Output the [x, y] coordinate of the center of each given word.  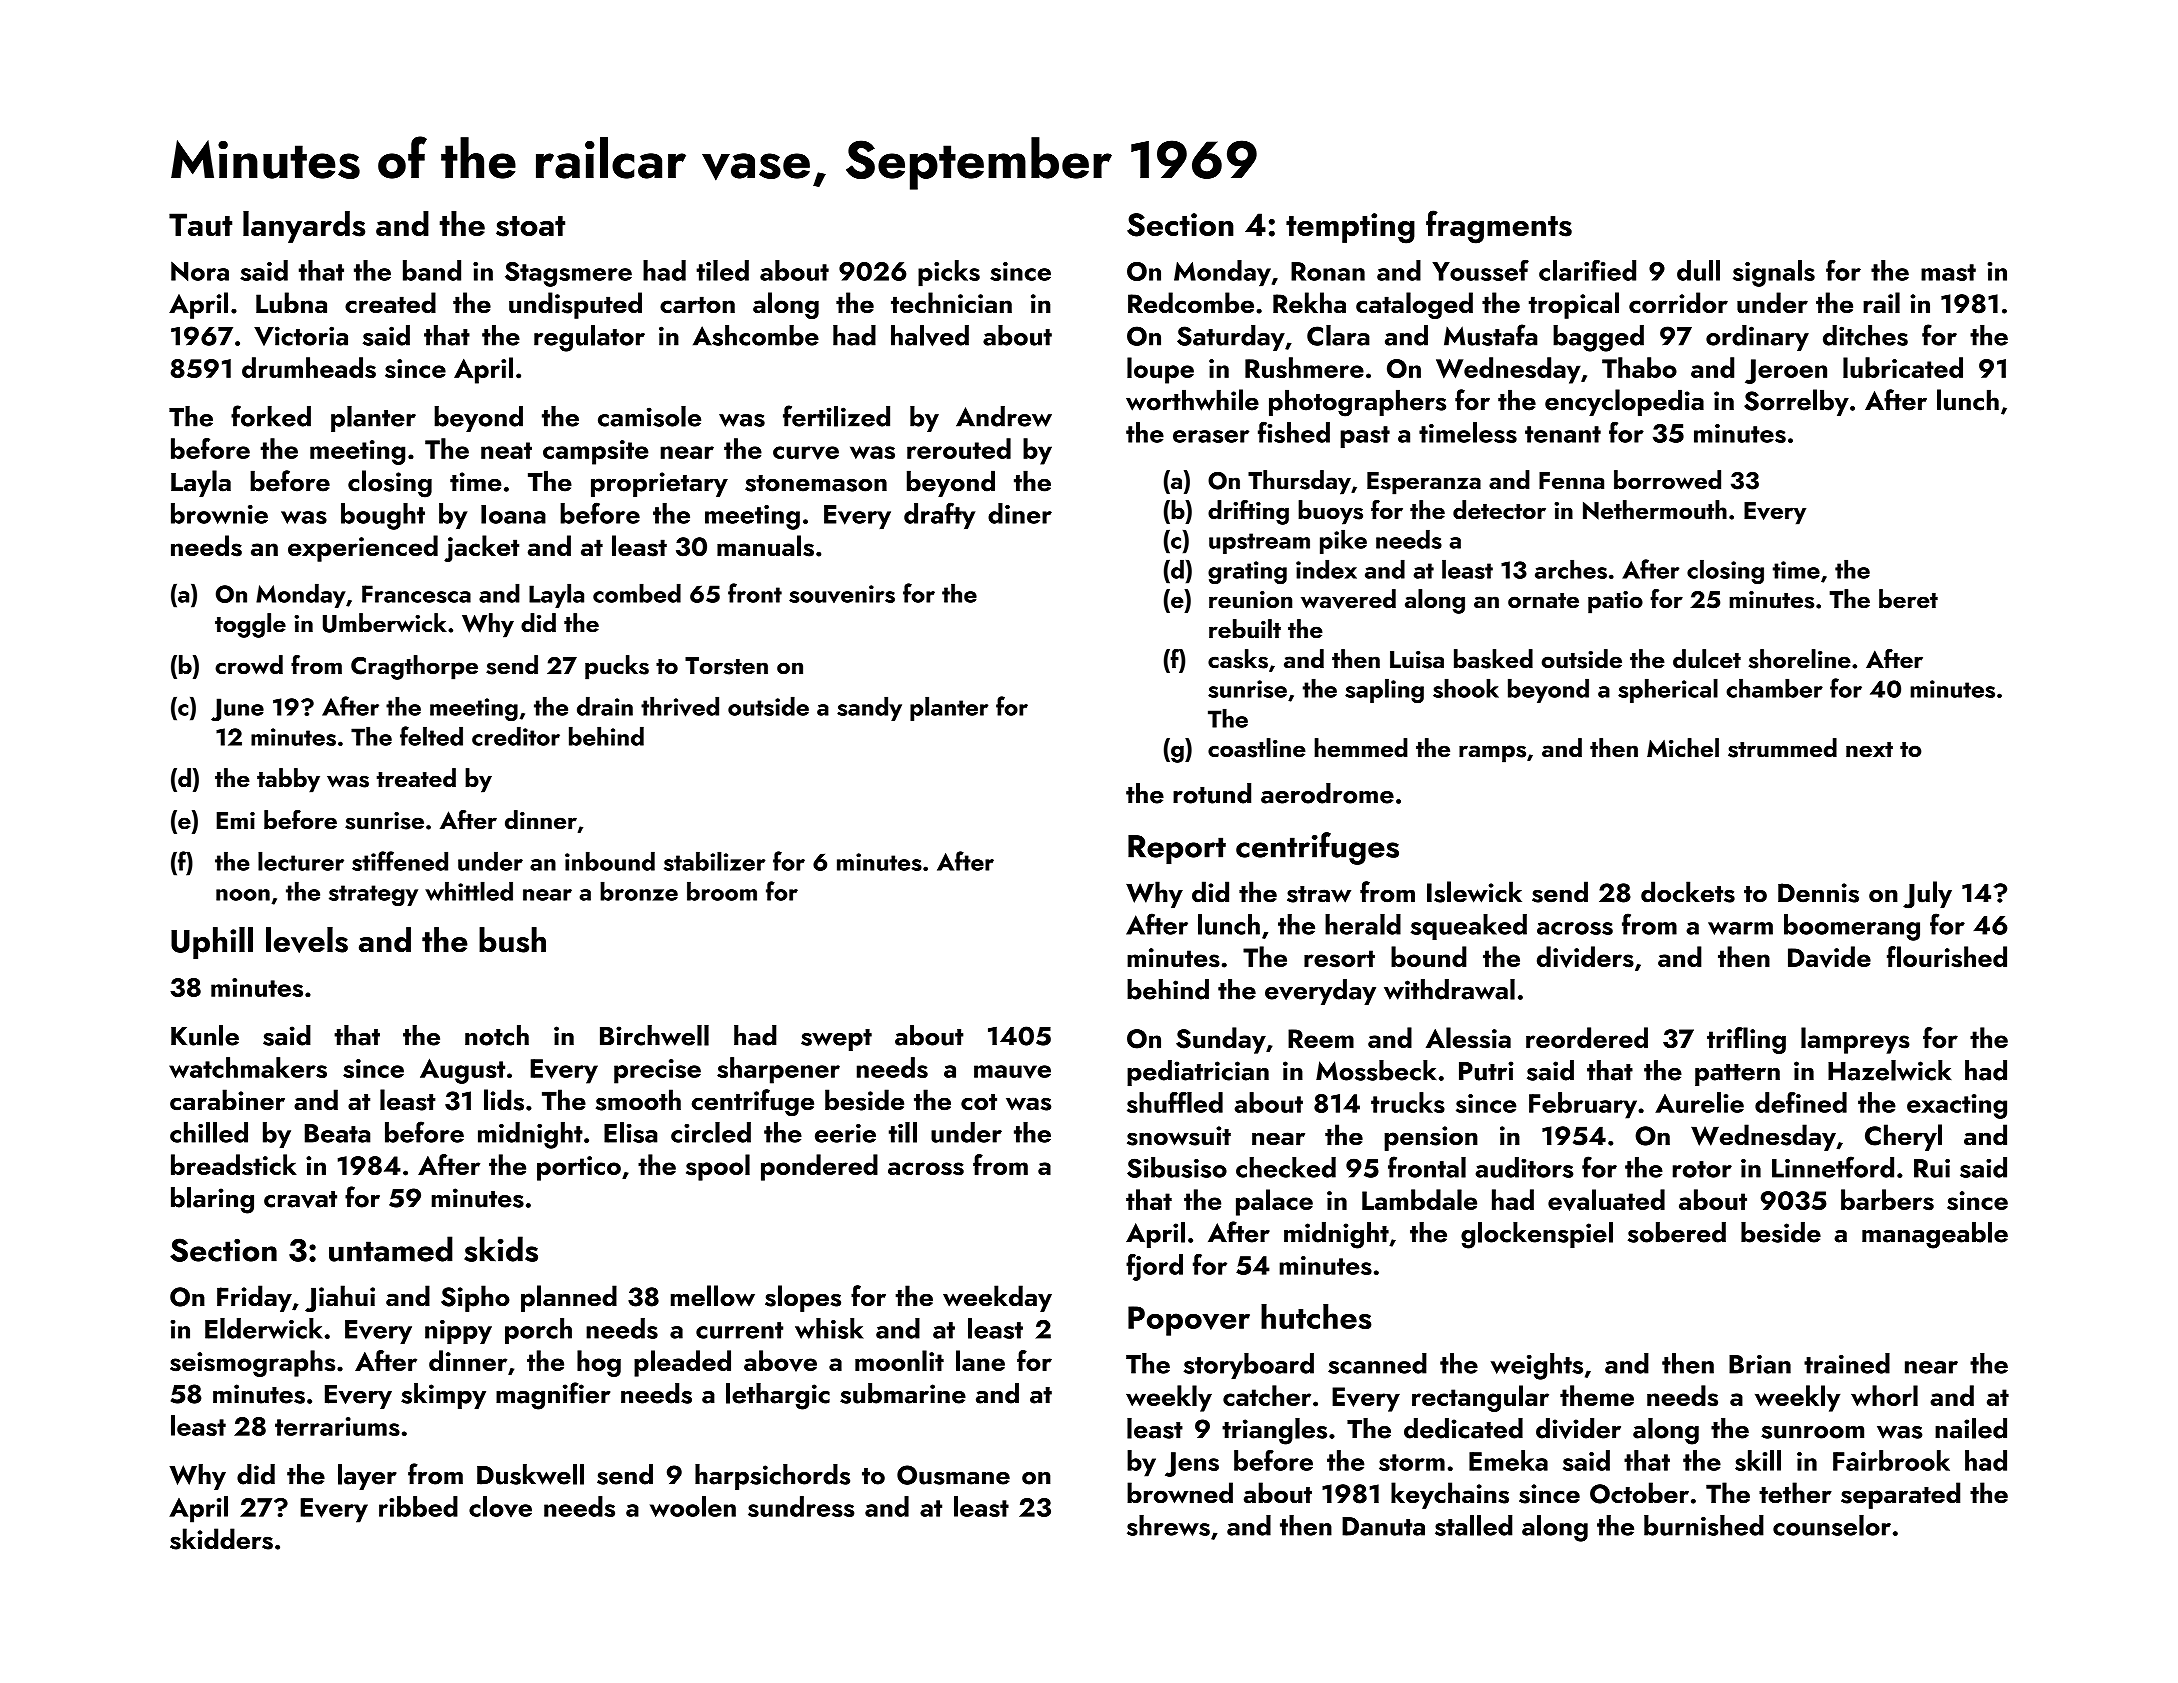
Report [1177, 850]
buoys [1330, 512]
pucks [617, 667]
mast [1948, 272]
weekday [997, 1298]
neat [506, 450]
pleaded [682, 1363]
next [1869, 749]
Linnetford [1833, 1167]
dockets [1688, 892]
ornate [1543, 600]
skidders [221, 1539]
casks [1238, 659]
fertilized [836, 416]
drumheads [309, 367]
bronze [639, 891]
